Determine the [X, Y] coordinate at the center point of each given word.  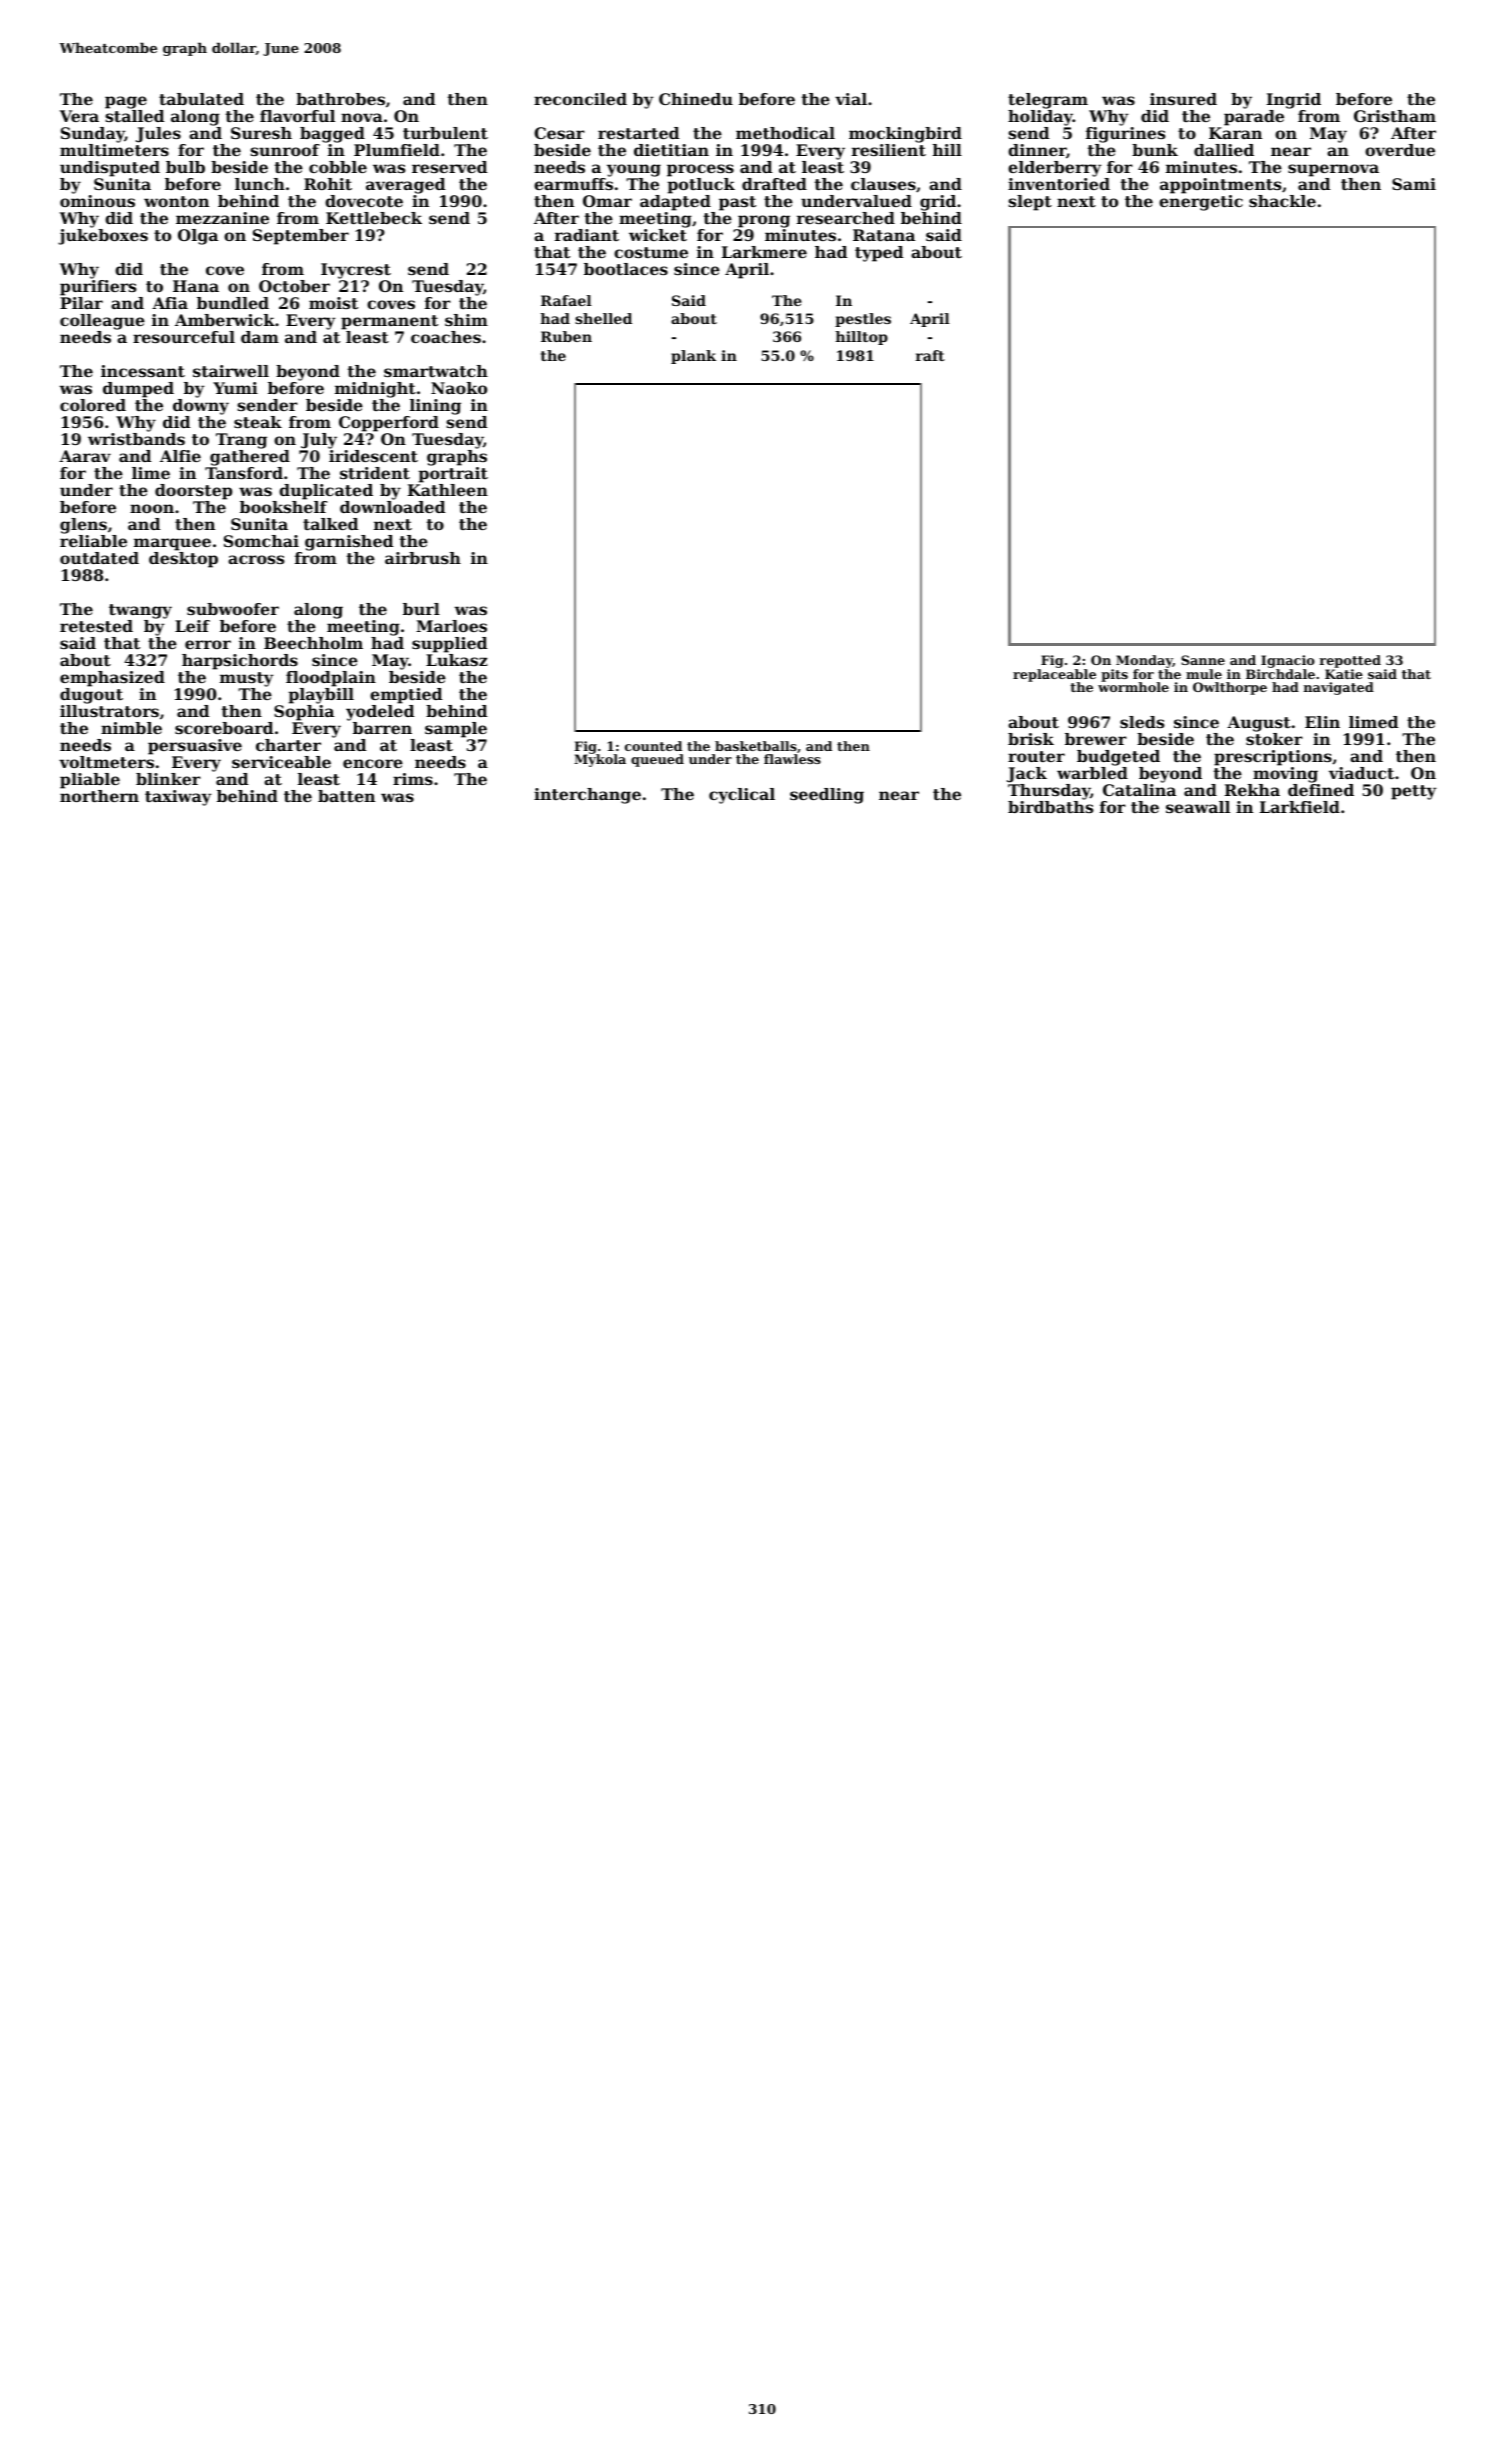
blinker [168, 779]
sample [456, 730]
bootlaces [626, 269]
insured [1183, 99]
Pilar [81, 303]
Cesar [559, 133]
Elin [1322, 722]
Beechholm [313, 643]
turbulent [445, 133]
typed [879, 254]
